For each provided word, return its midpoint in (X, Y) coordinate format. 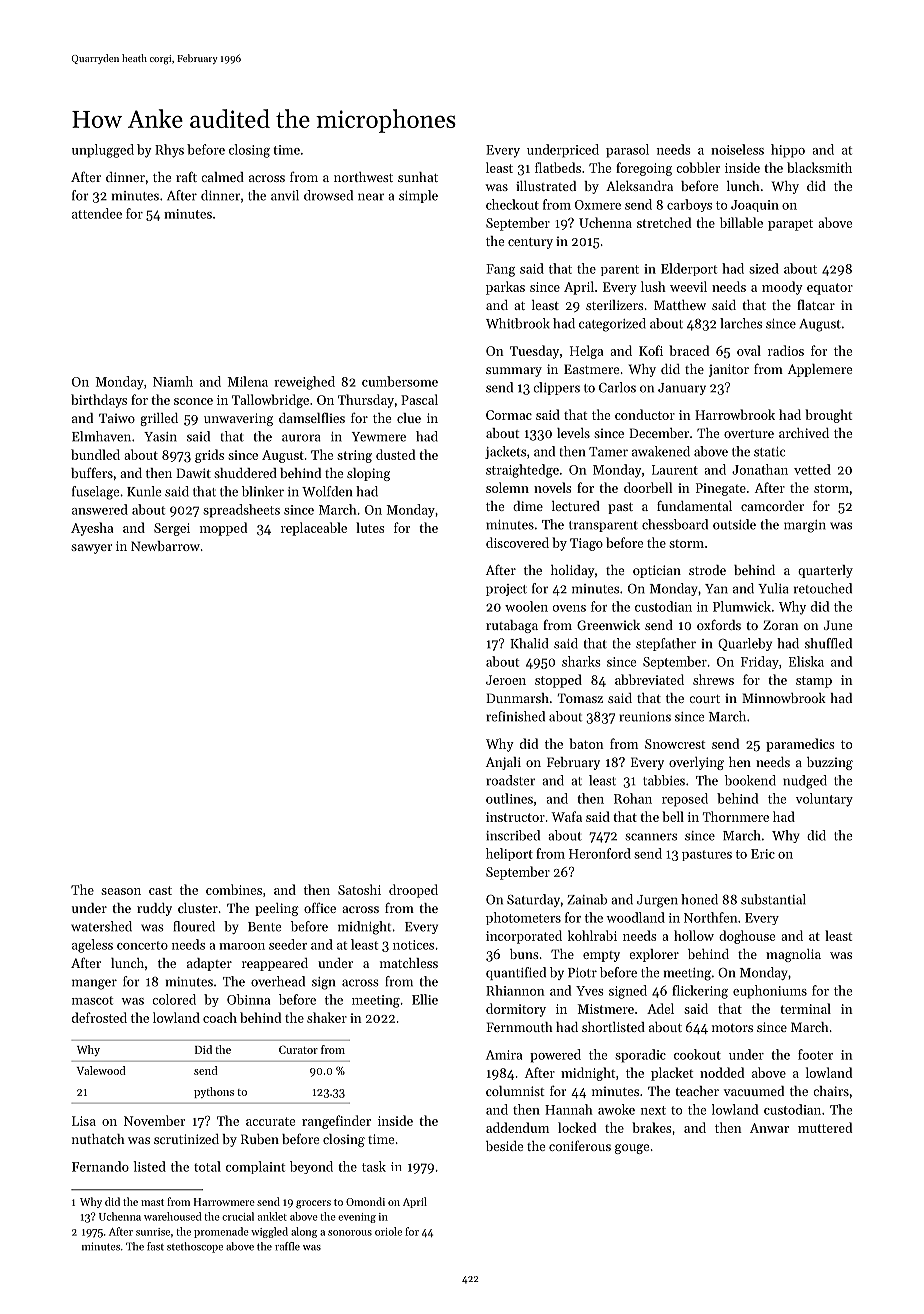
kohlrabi (592, 935)
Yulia (773, 588)
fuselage (95, 493)
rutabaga (512, 626)
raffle (287, 1246)
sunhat (418, 177)
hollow (694, 935)
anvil (285, 195)
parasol (627, 151)
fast (155, 1246)
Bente (264, 927)
